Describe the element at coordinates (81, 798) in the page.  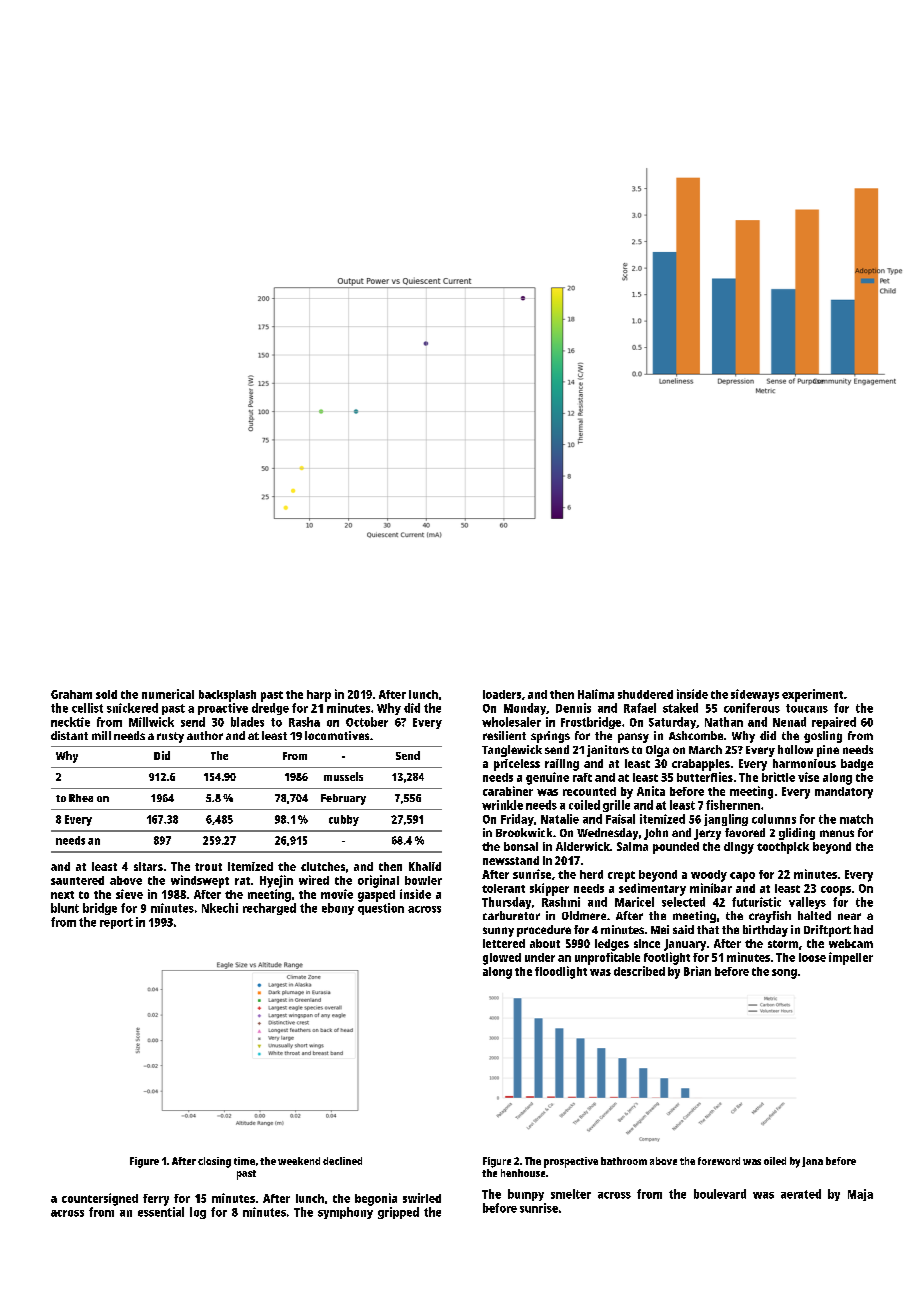
I see `Rhea` at that location.
